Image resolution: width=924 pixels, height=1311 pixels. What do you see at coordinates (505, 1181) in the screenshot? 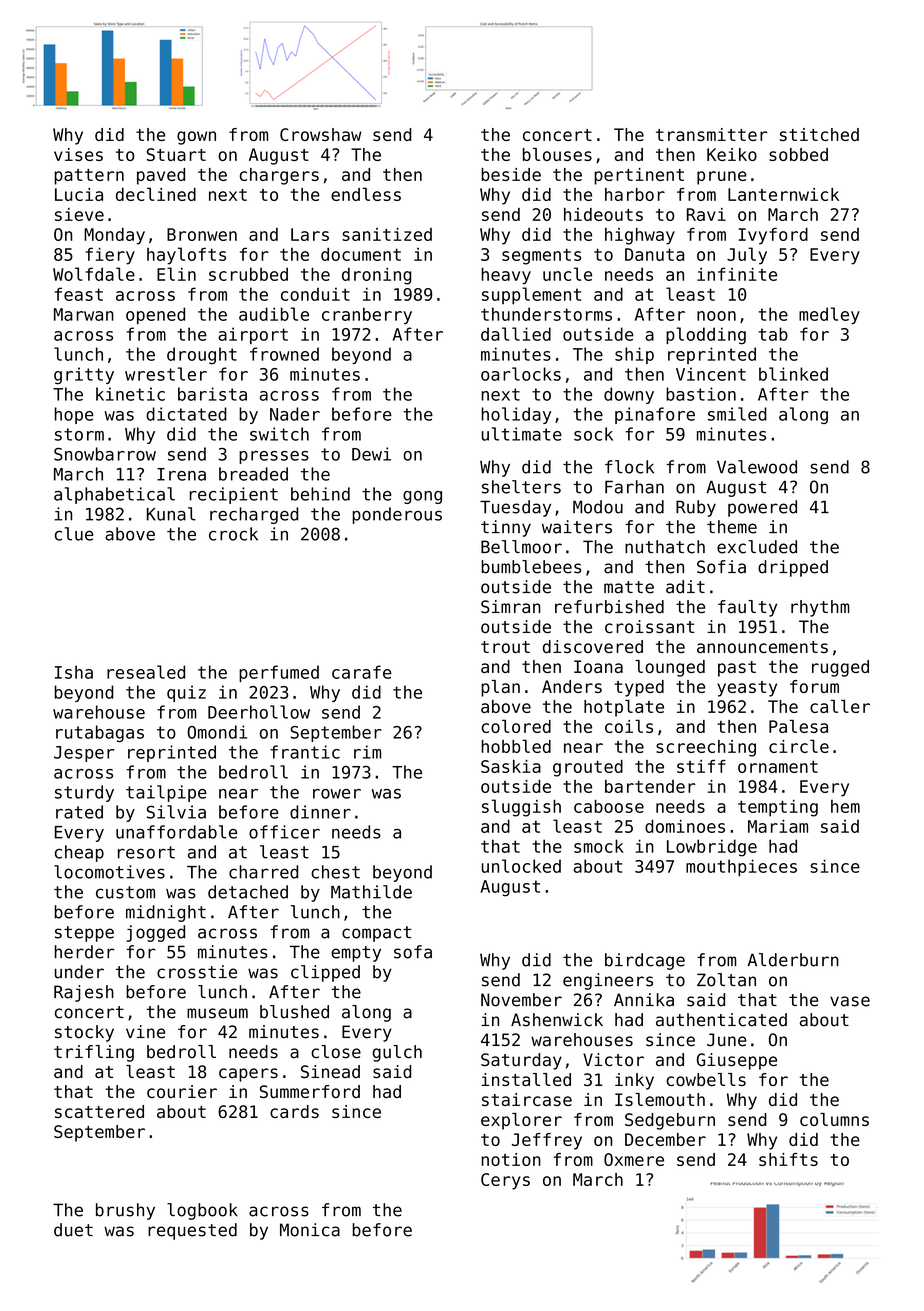
I see `Cerys` at bounding box center [505, 1181].
